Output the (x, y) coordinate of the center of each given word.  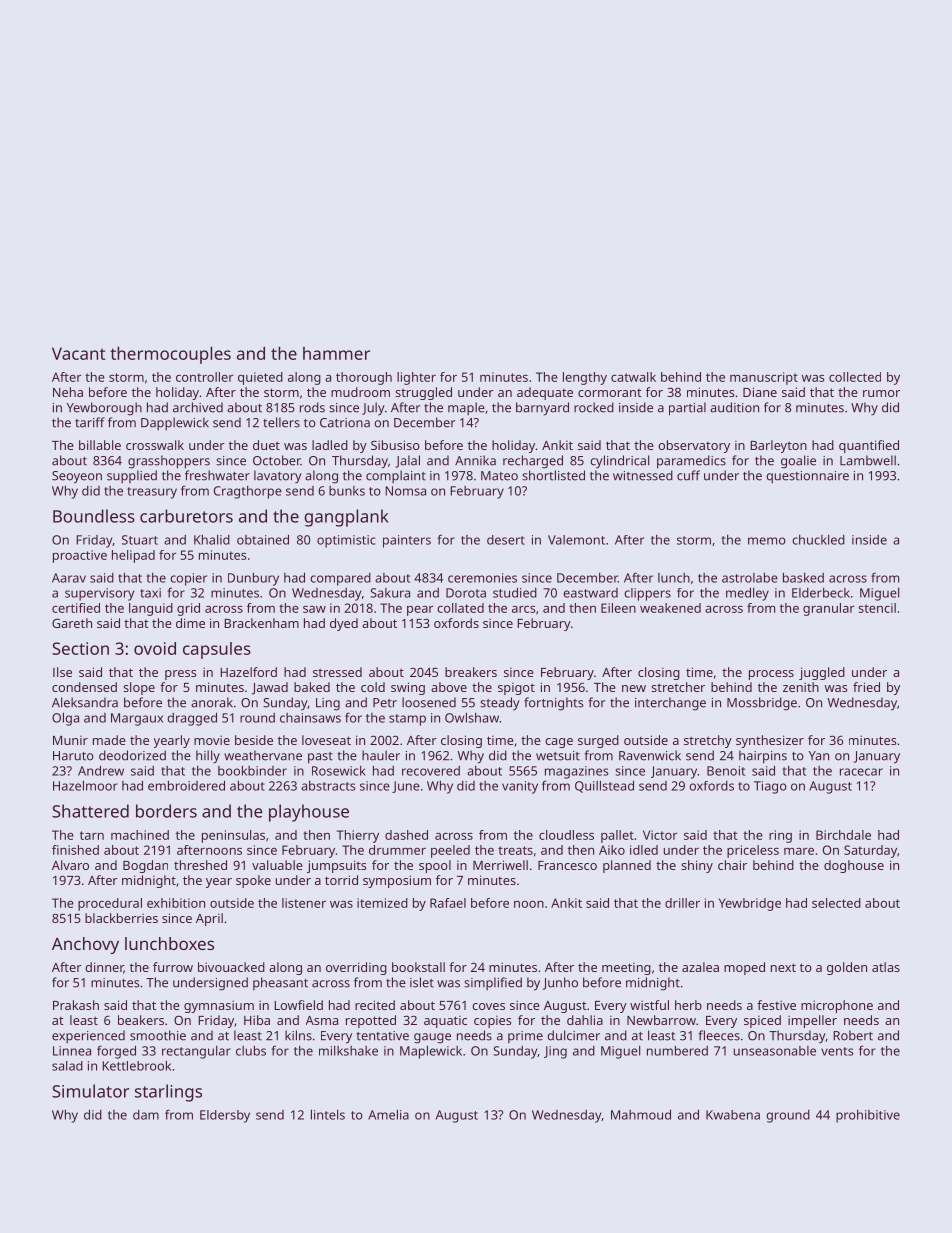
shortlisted (553, 475)
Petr (385, 703)
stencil (877, 608)
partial (687, 409)
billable (100, 445)
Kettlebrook (136, 1065)
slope (139, 688)
